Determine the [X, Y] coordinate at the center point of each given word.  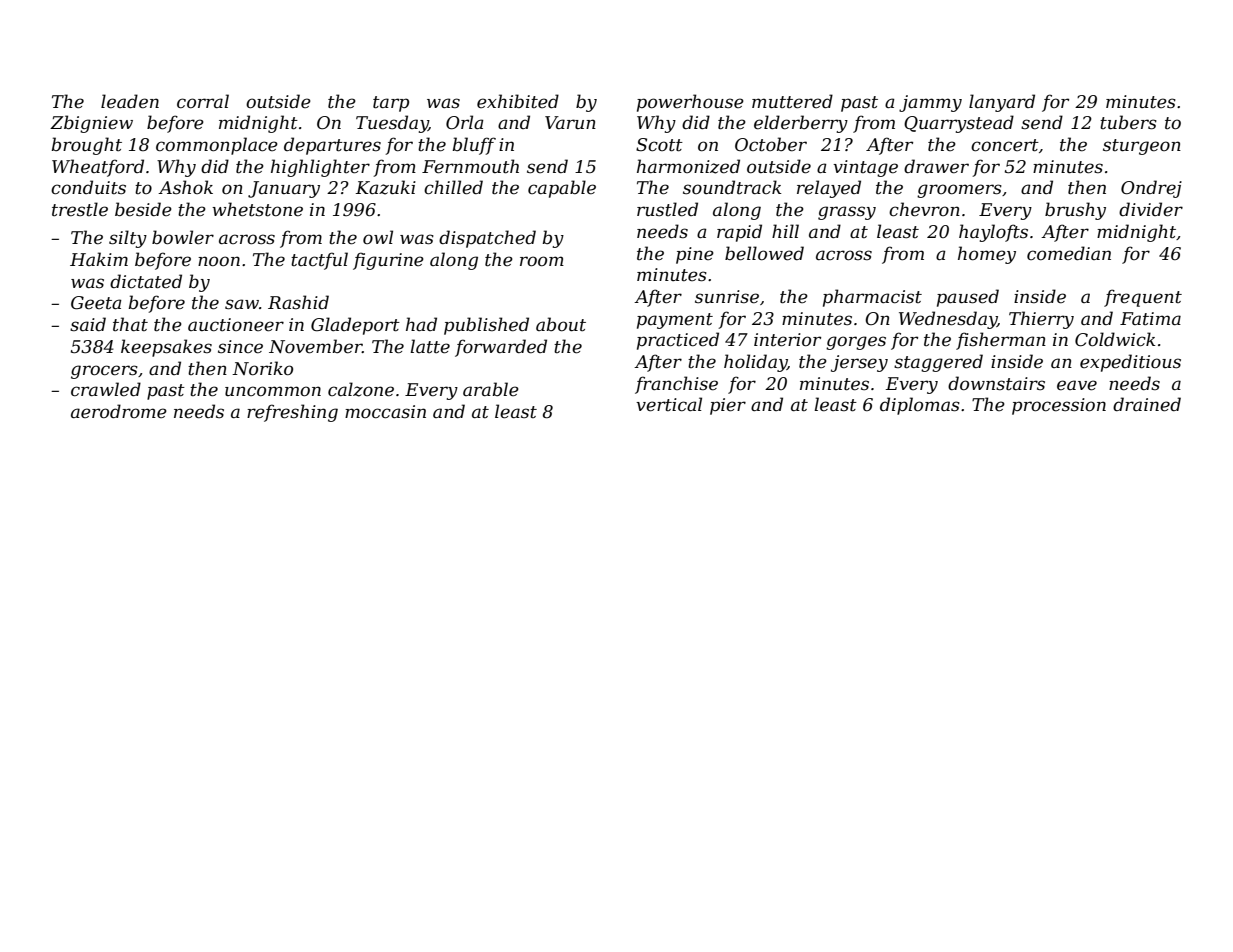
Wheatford [98, 168]
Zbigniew [91, 124]
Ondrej [1151, 189]
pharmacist [872, 298]
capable [562, 189]
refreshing [292, 413]
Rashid [298, 302]
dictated [146, 281]
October [771, 144]
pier [728, 406]
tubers [1128, 122]
